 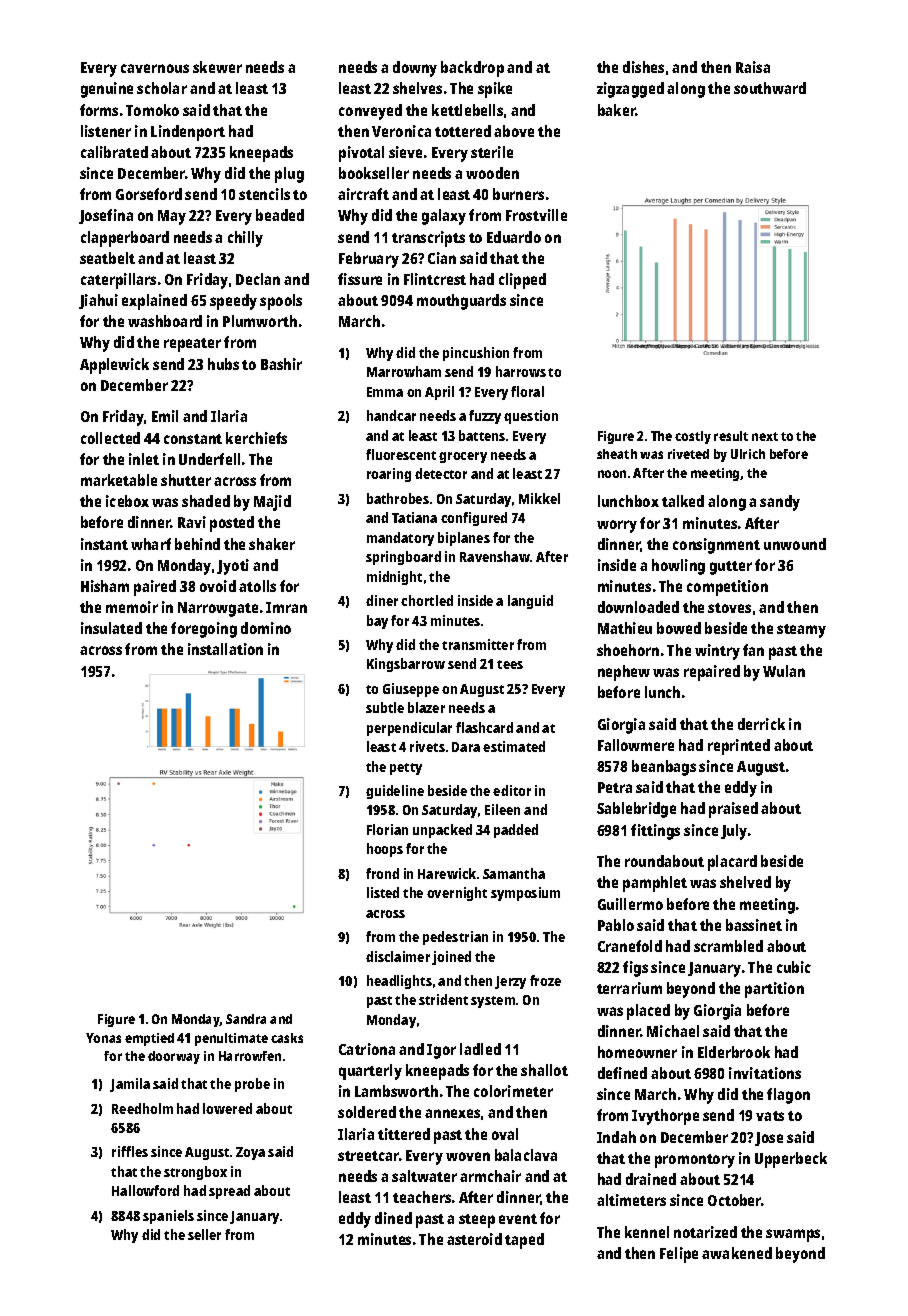 I want to click on atolls, so click(x=257, y=586).
